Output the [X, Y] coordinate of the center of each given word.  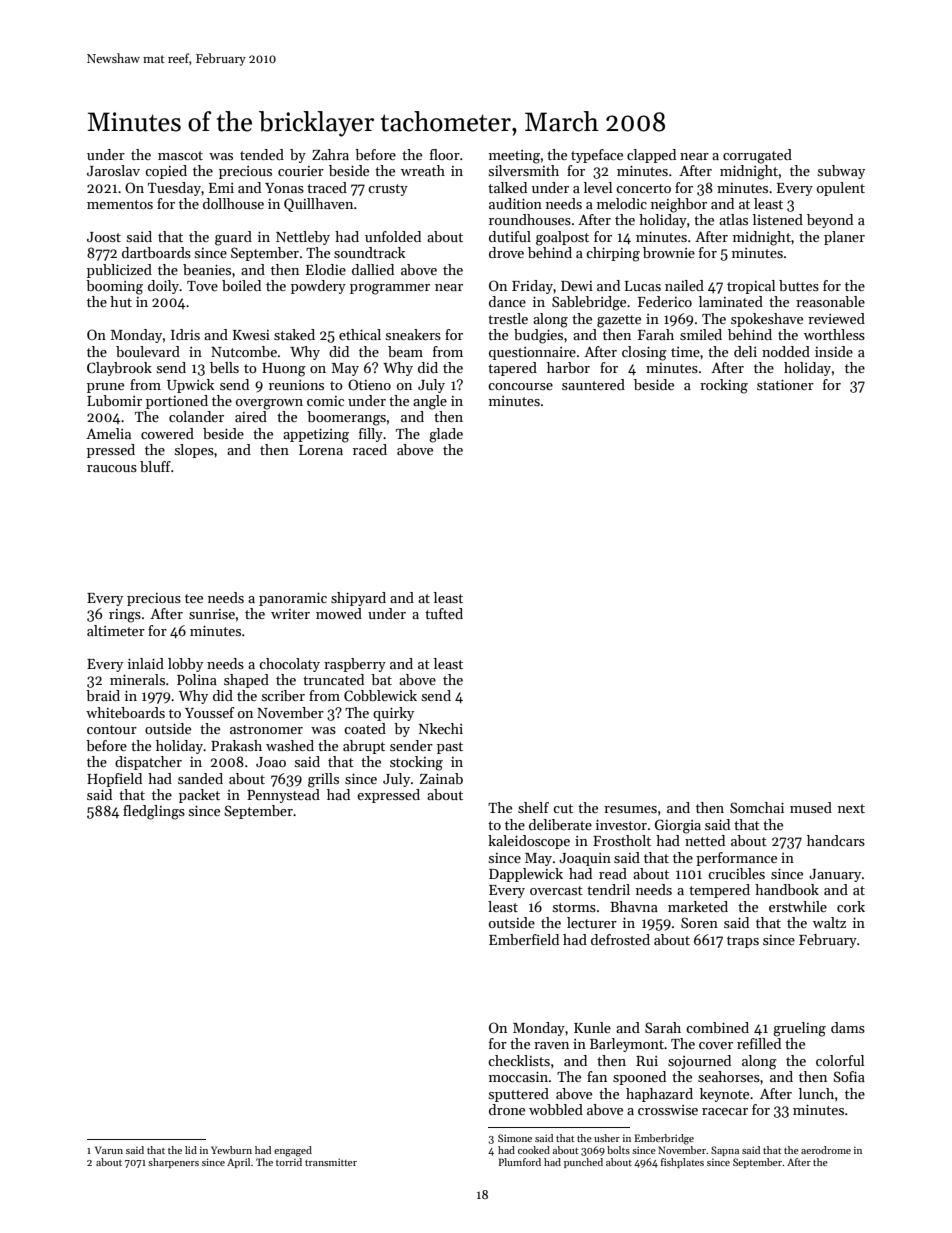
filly [371, 435]
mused [811, 807]
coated [365, 728]
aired [251, 416]
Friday [532, 287]
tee [194, 598]
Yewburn [231, 1150]
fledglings [154, 812]
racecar [725, 1111]
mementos [120, 204]
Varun [109, 1150]
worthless [834, 334]
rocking [724, 386]
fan [597, 1076]
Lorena [321, 450]
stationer [785, 385]
